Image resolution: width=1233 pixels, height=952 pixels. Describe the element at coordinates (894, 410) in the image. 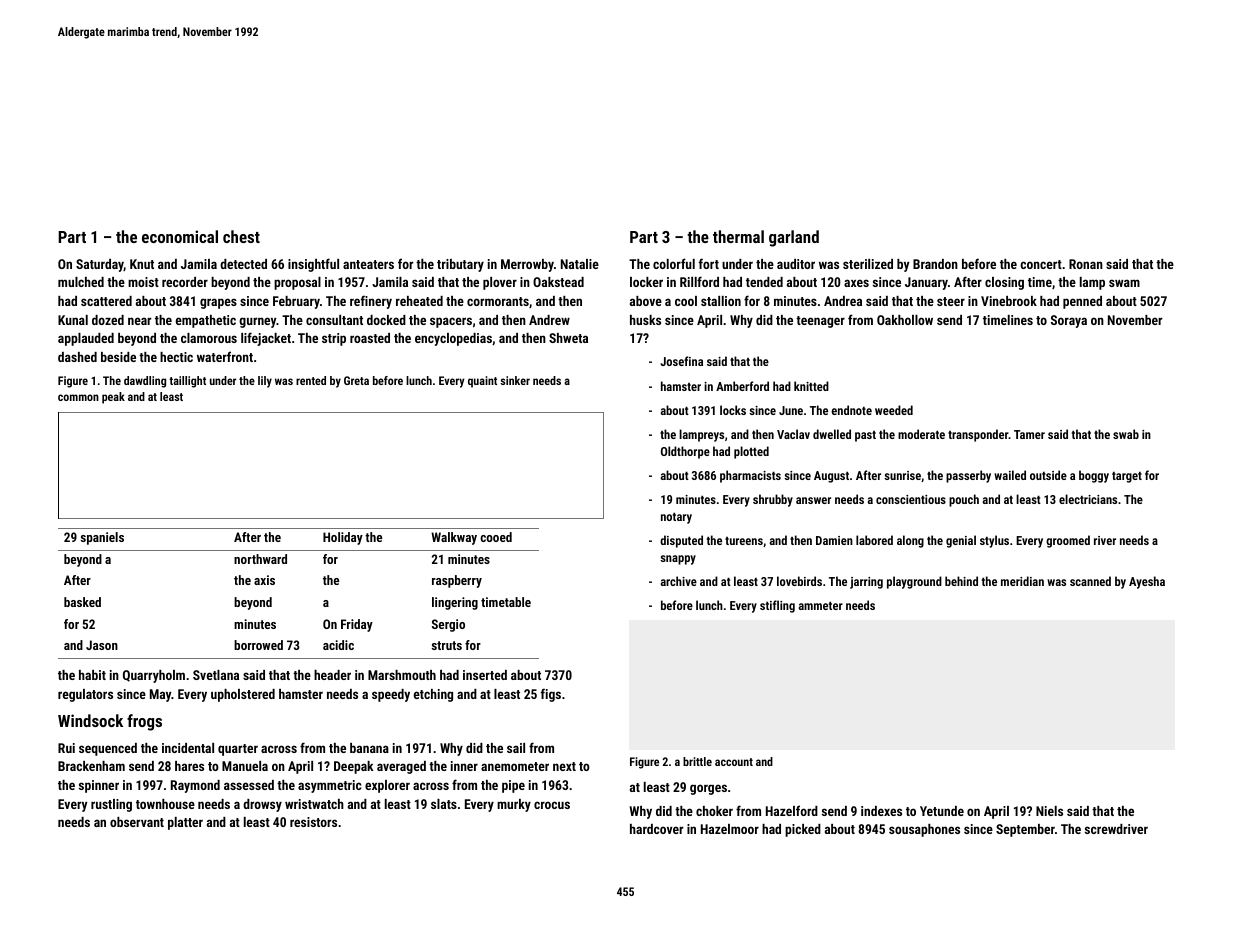

I see `weeded` at that location.
